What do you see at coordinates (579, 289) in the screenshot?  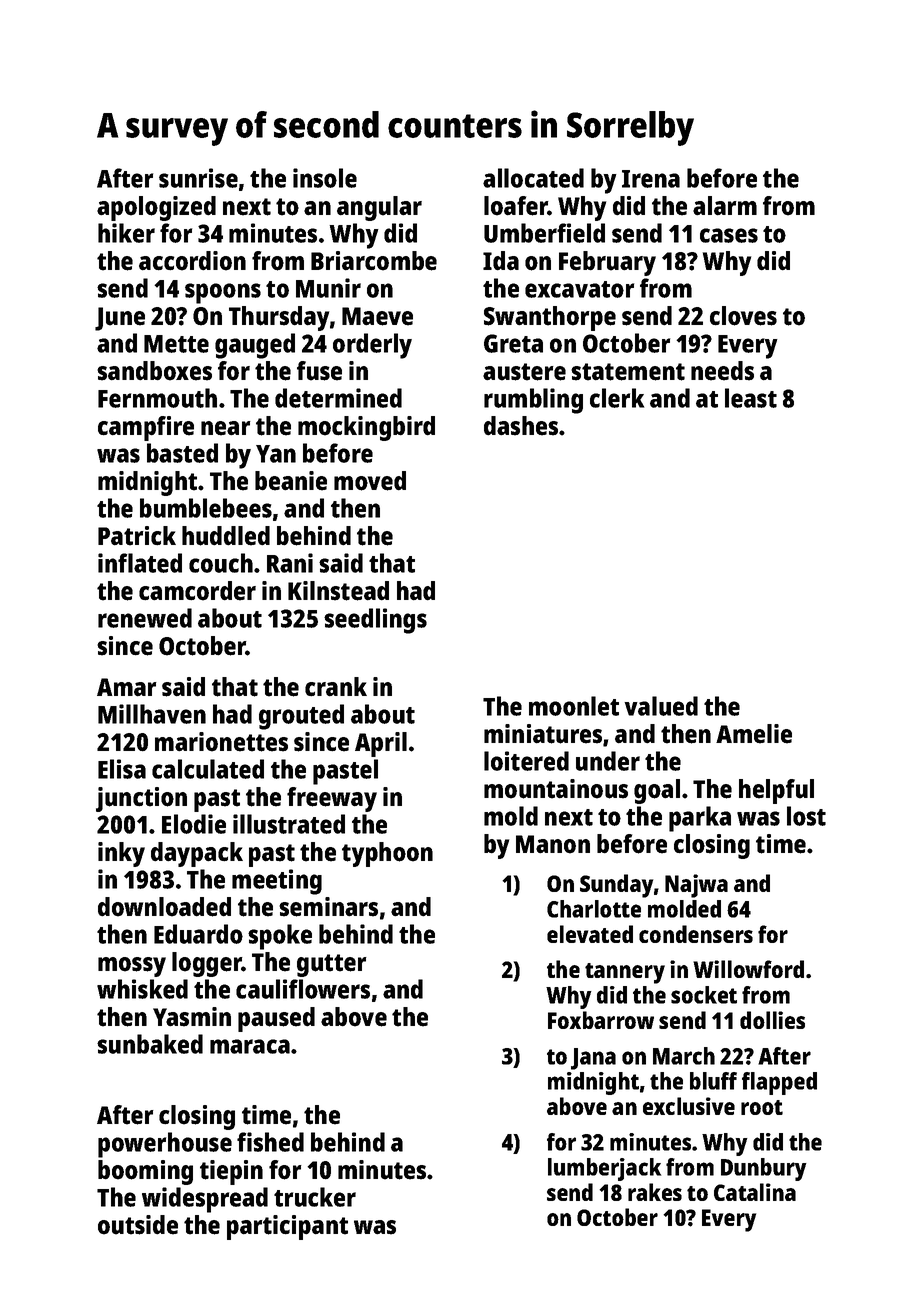 I see `excavator` at bounding box center [579, 289].
